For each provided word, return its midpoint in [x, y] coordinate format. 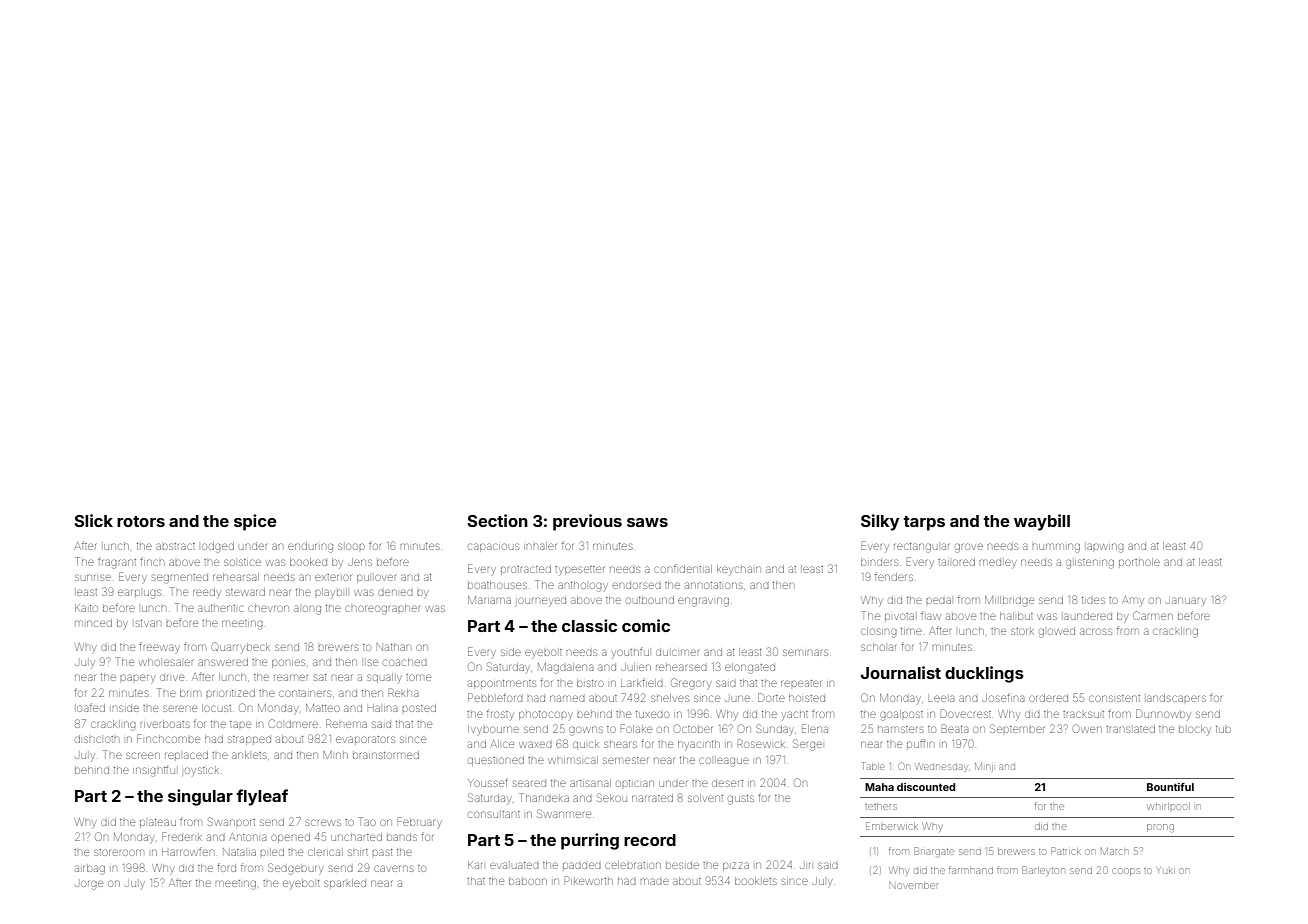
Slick [93, 520]
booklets [756, 881]
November [914, 885]
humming [1056, 548]
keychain [739, 570]
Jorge [89, 885]
